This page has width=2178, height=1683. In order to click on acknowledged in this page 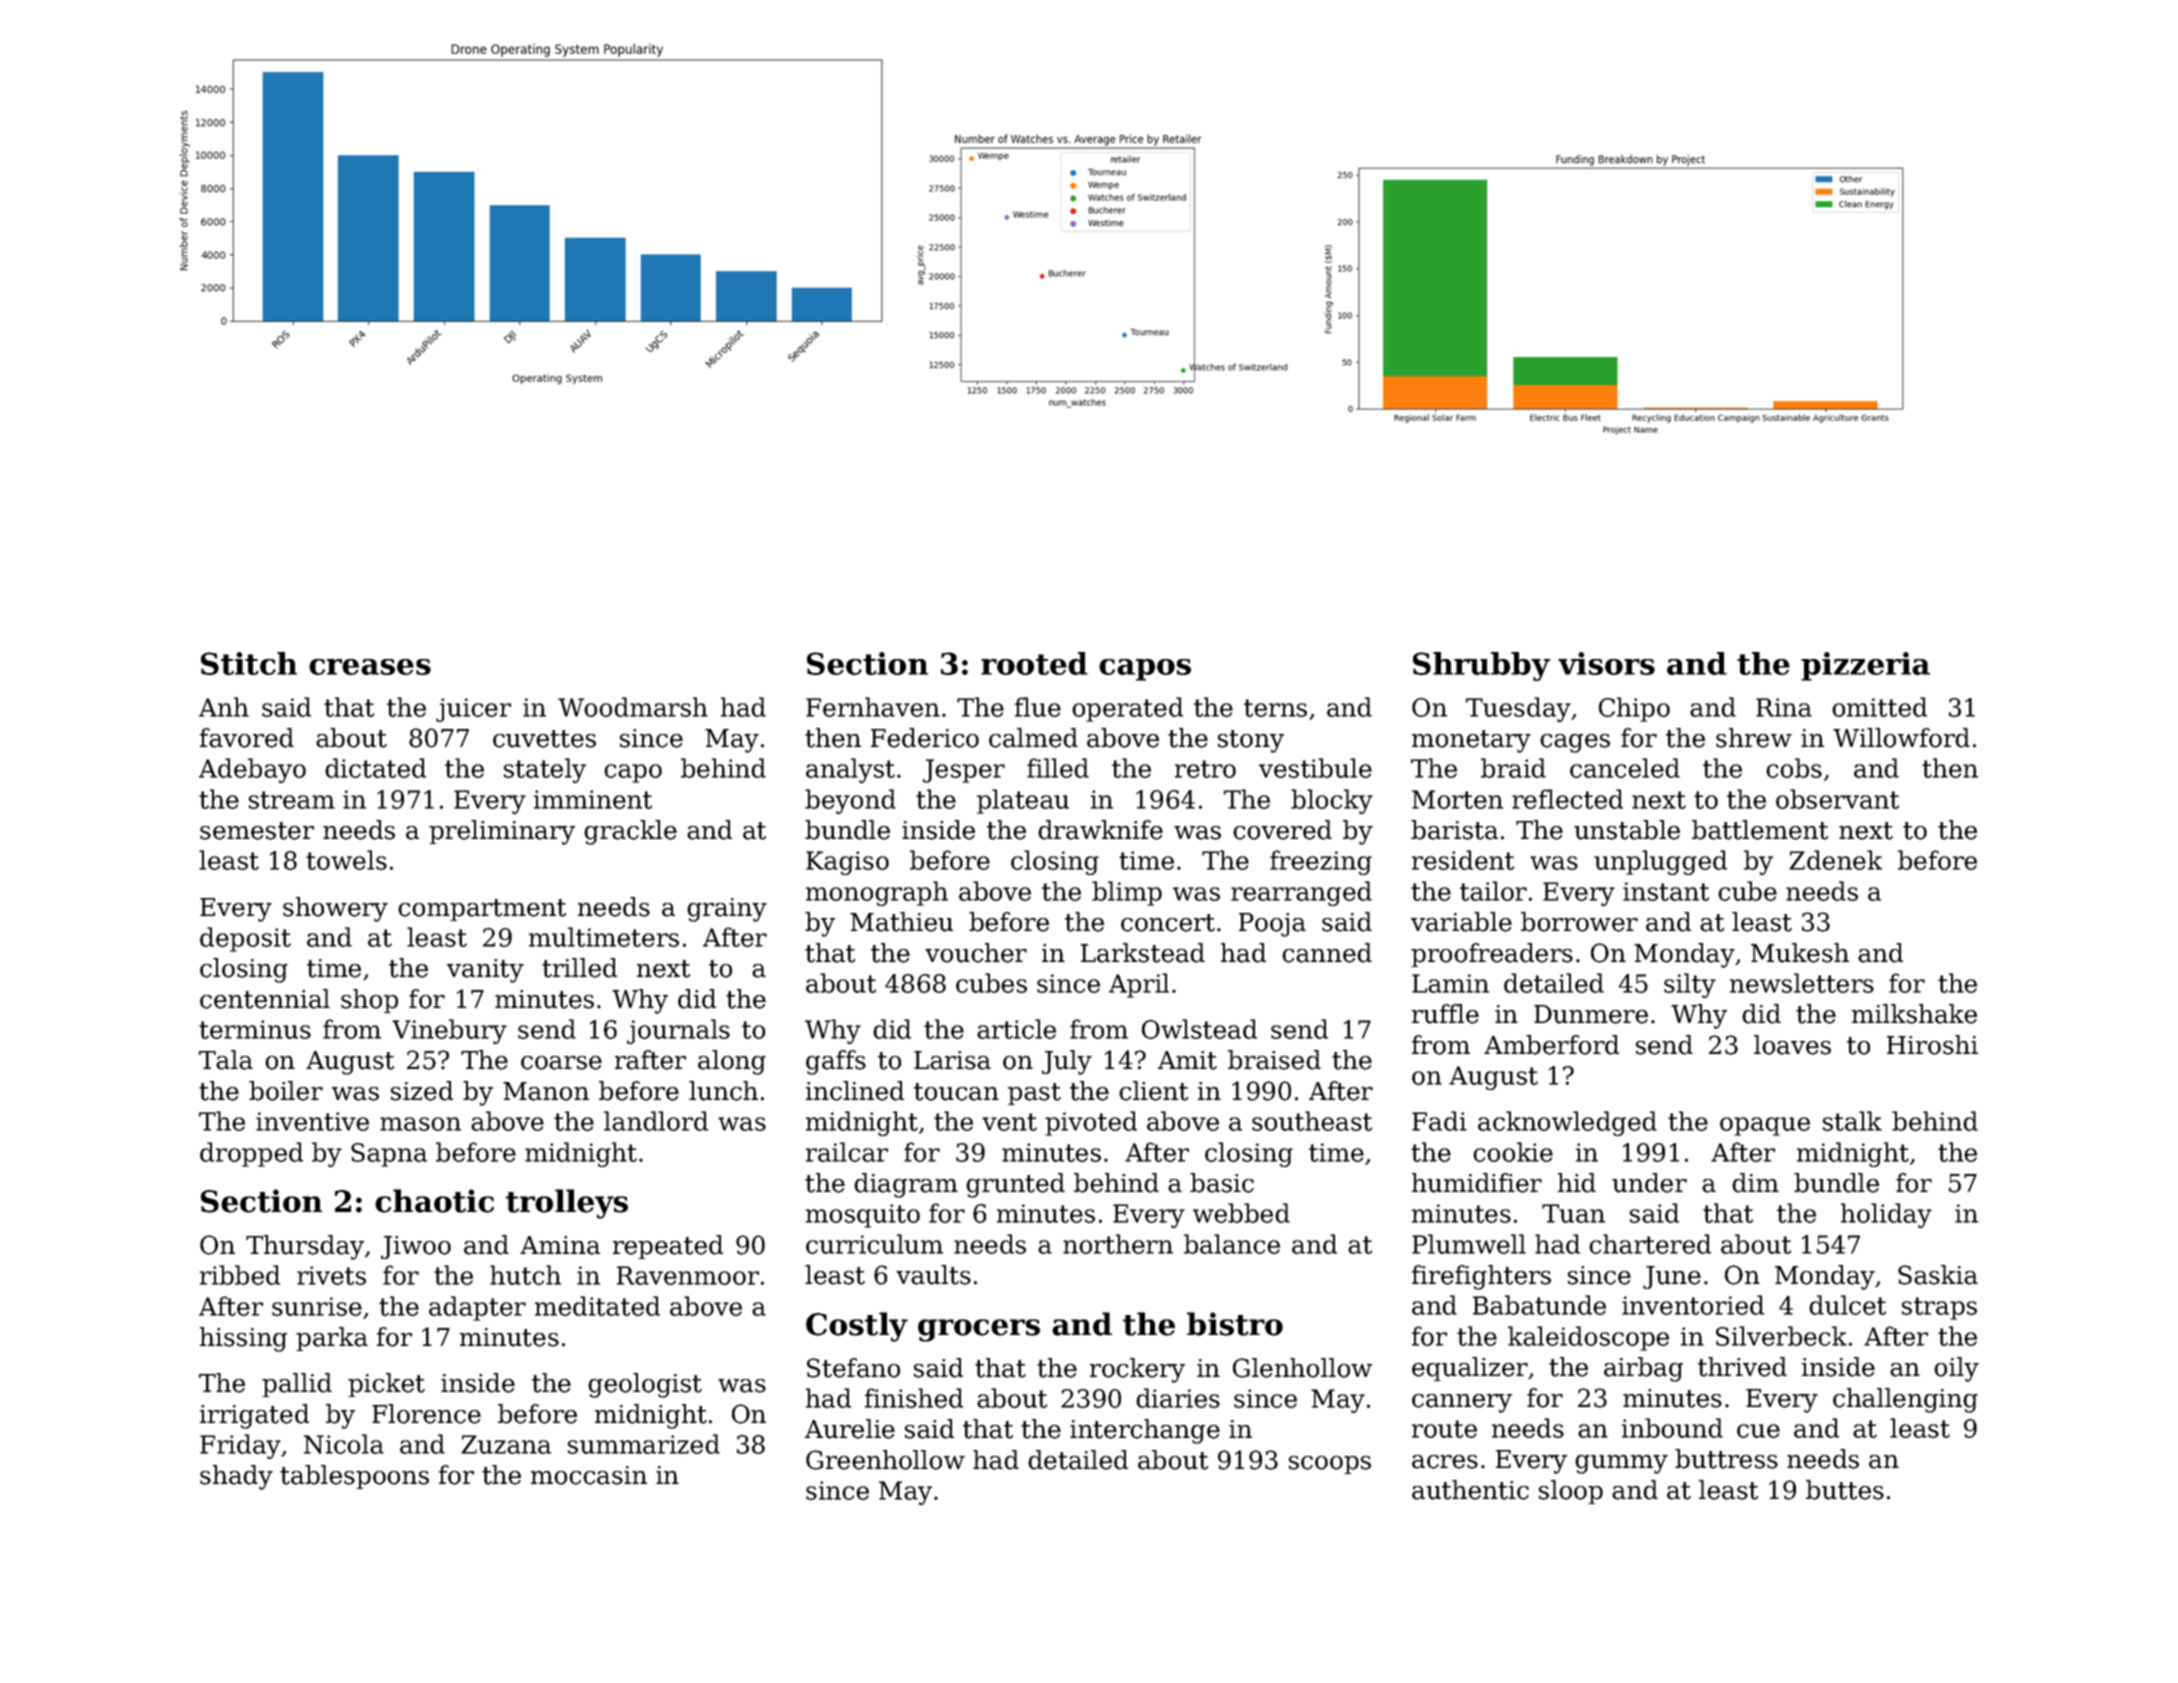, I will do `click(1567, 1123)`.
